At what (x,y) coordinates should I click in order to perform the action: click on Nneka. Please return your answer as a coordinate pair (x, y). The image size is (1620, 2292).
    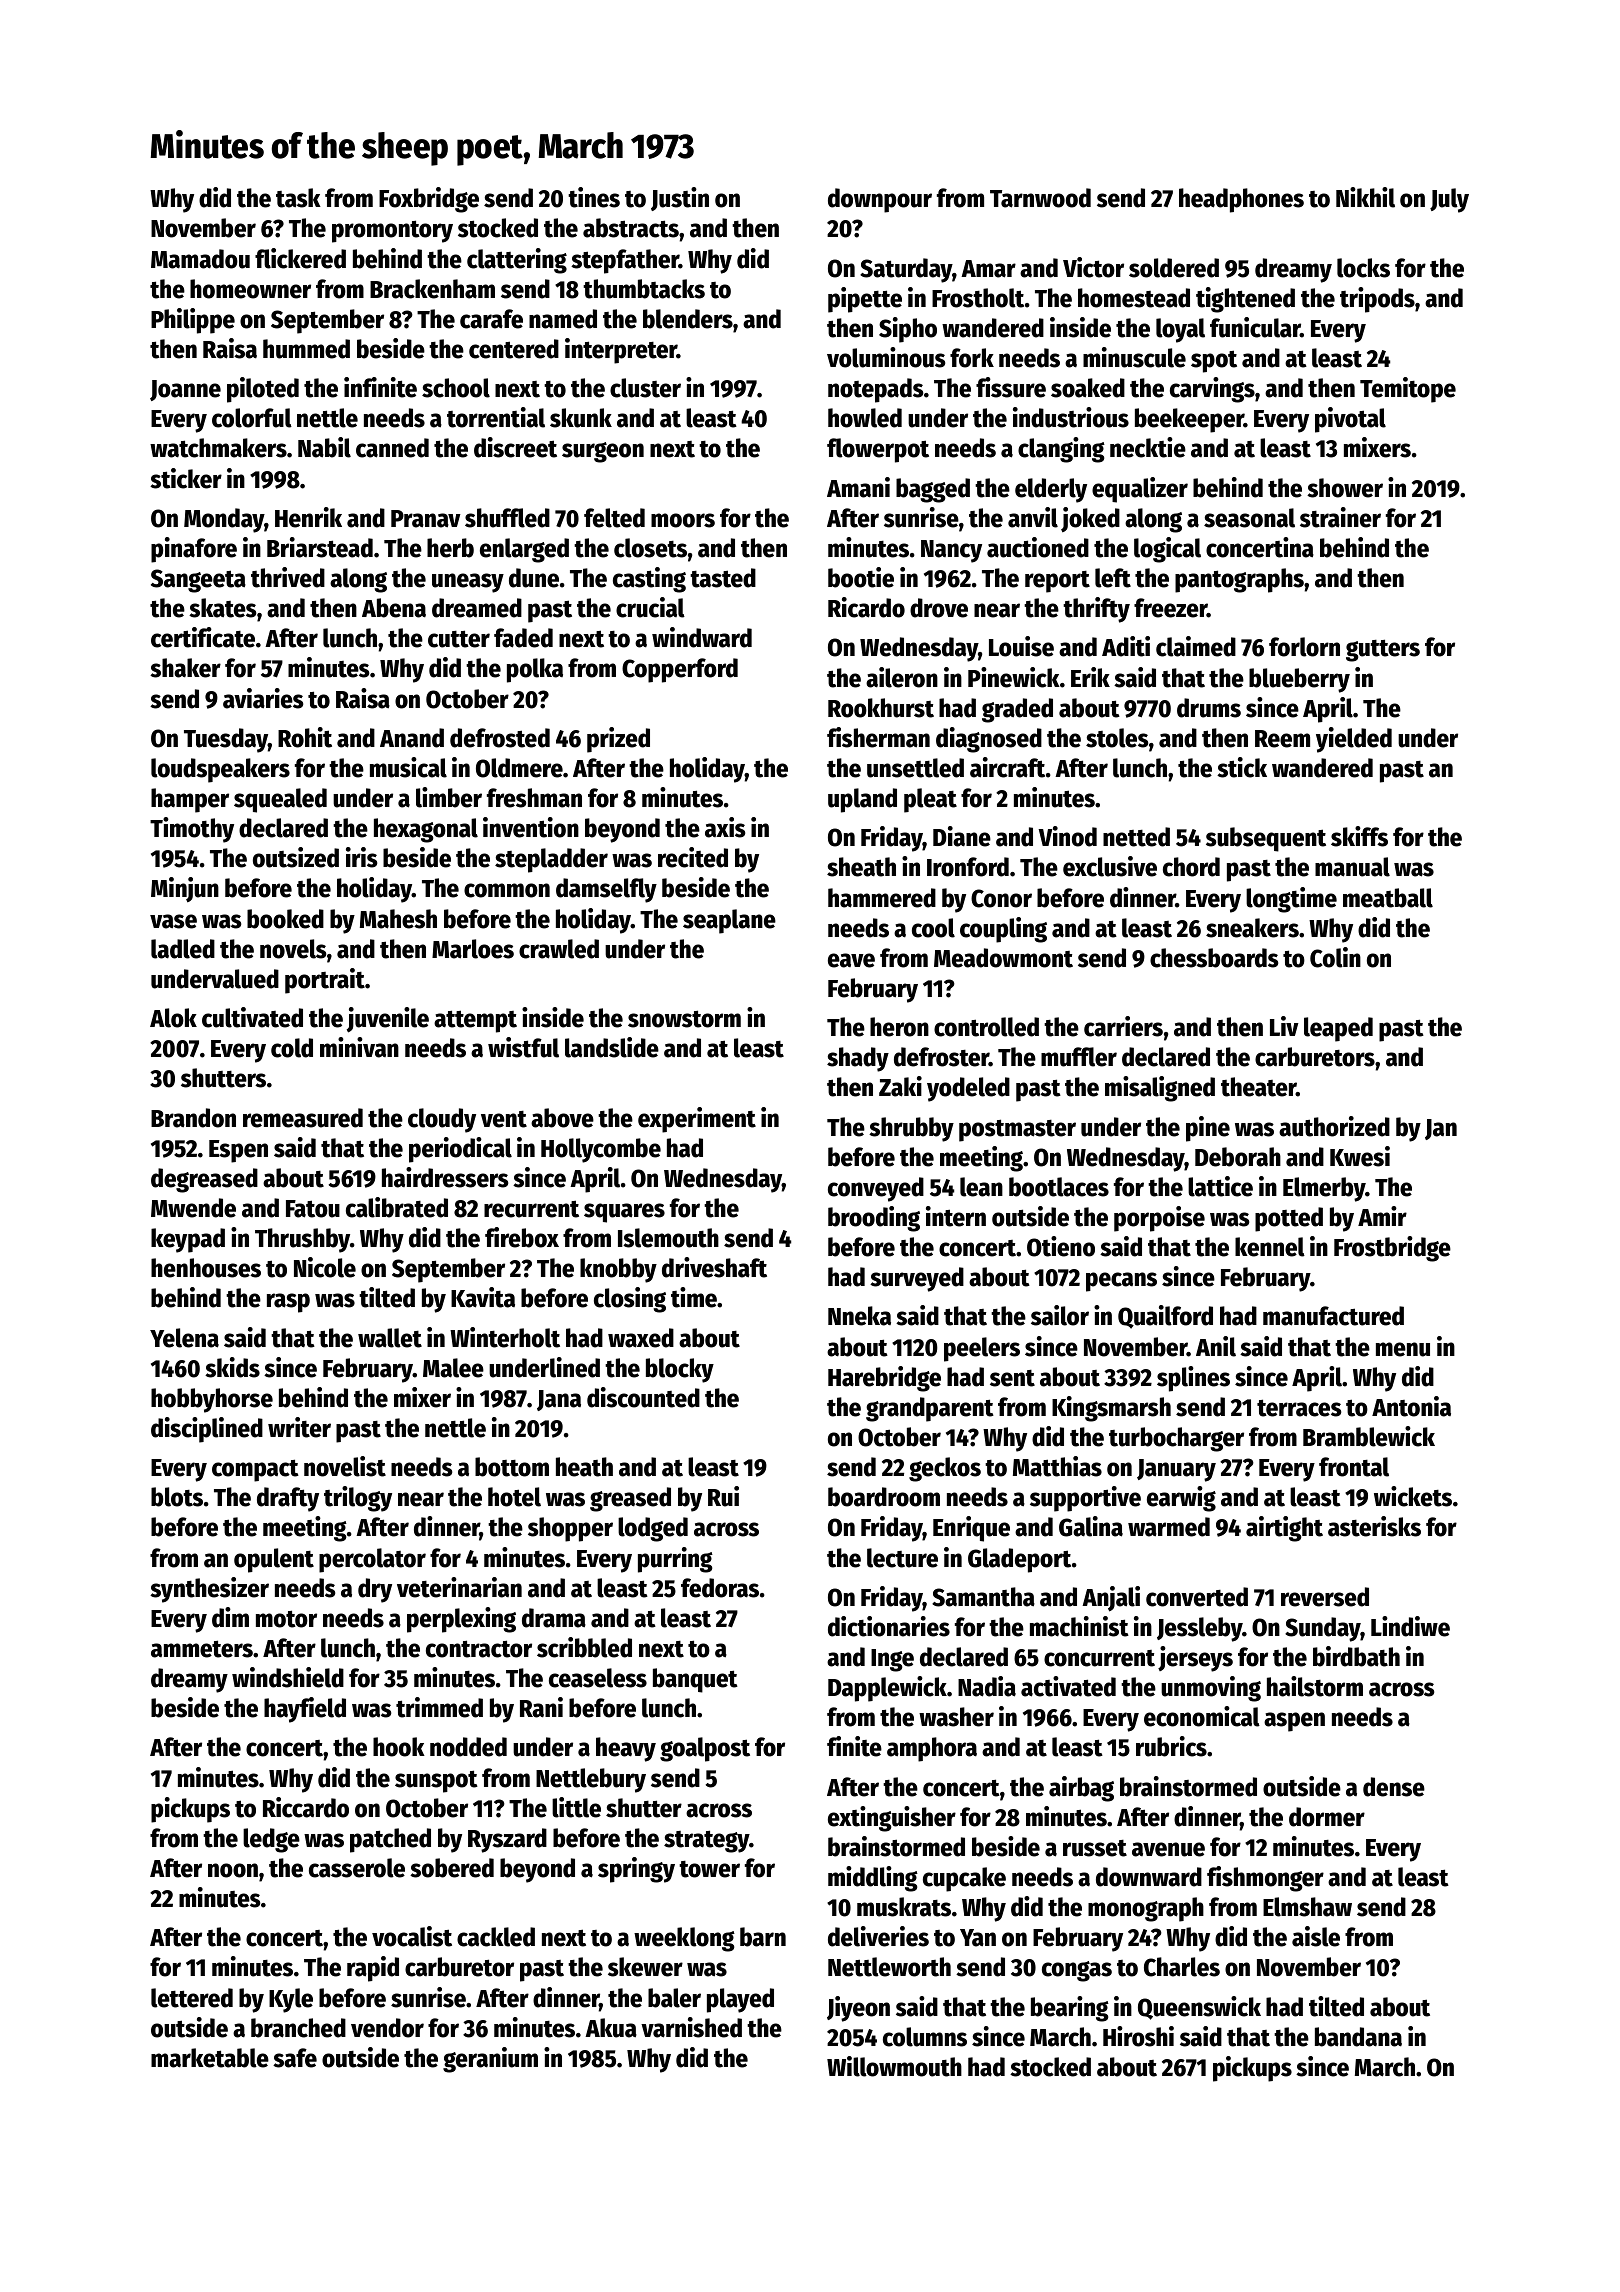
    Looking at the image, I should click on (859, 1316).
